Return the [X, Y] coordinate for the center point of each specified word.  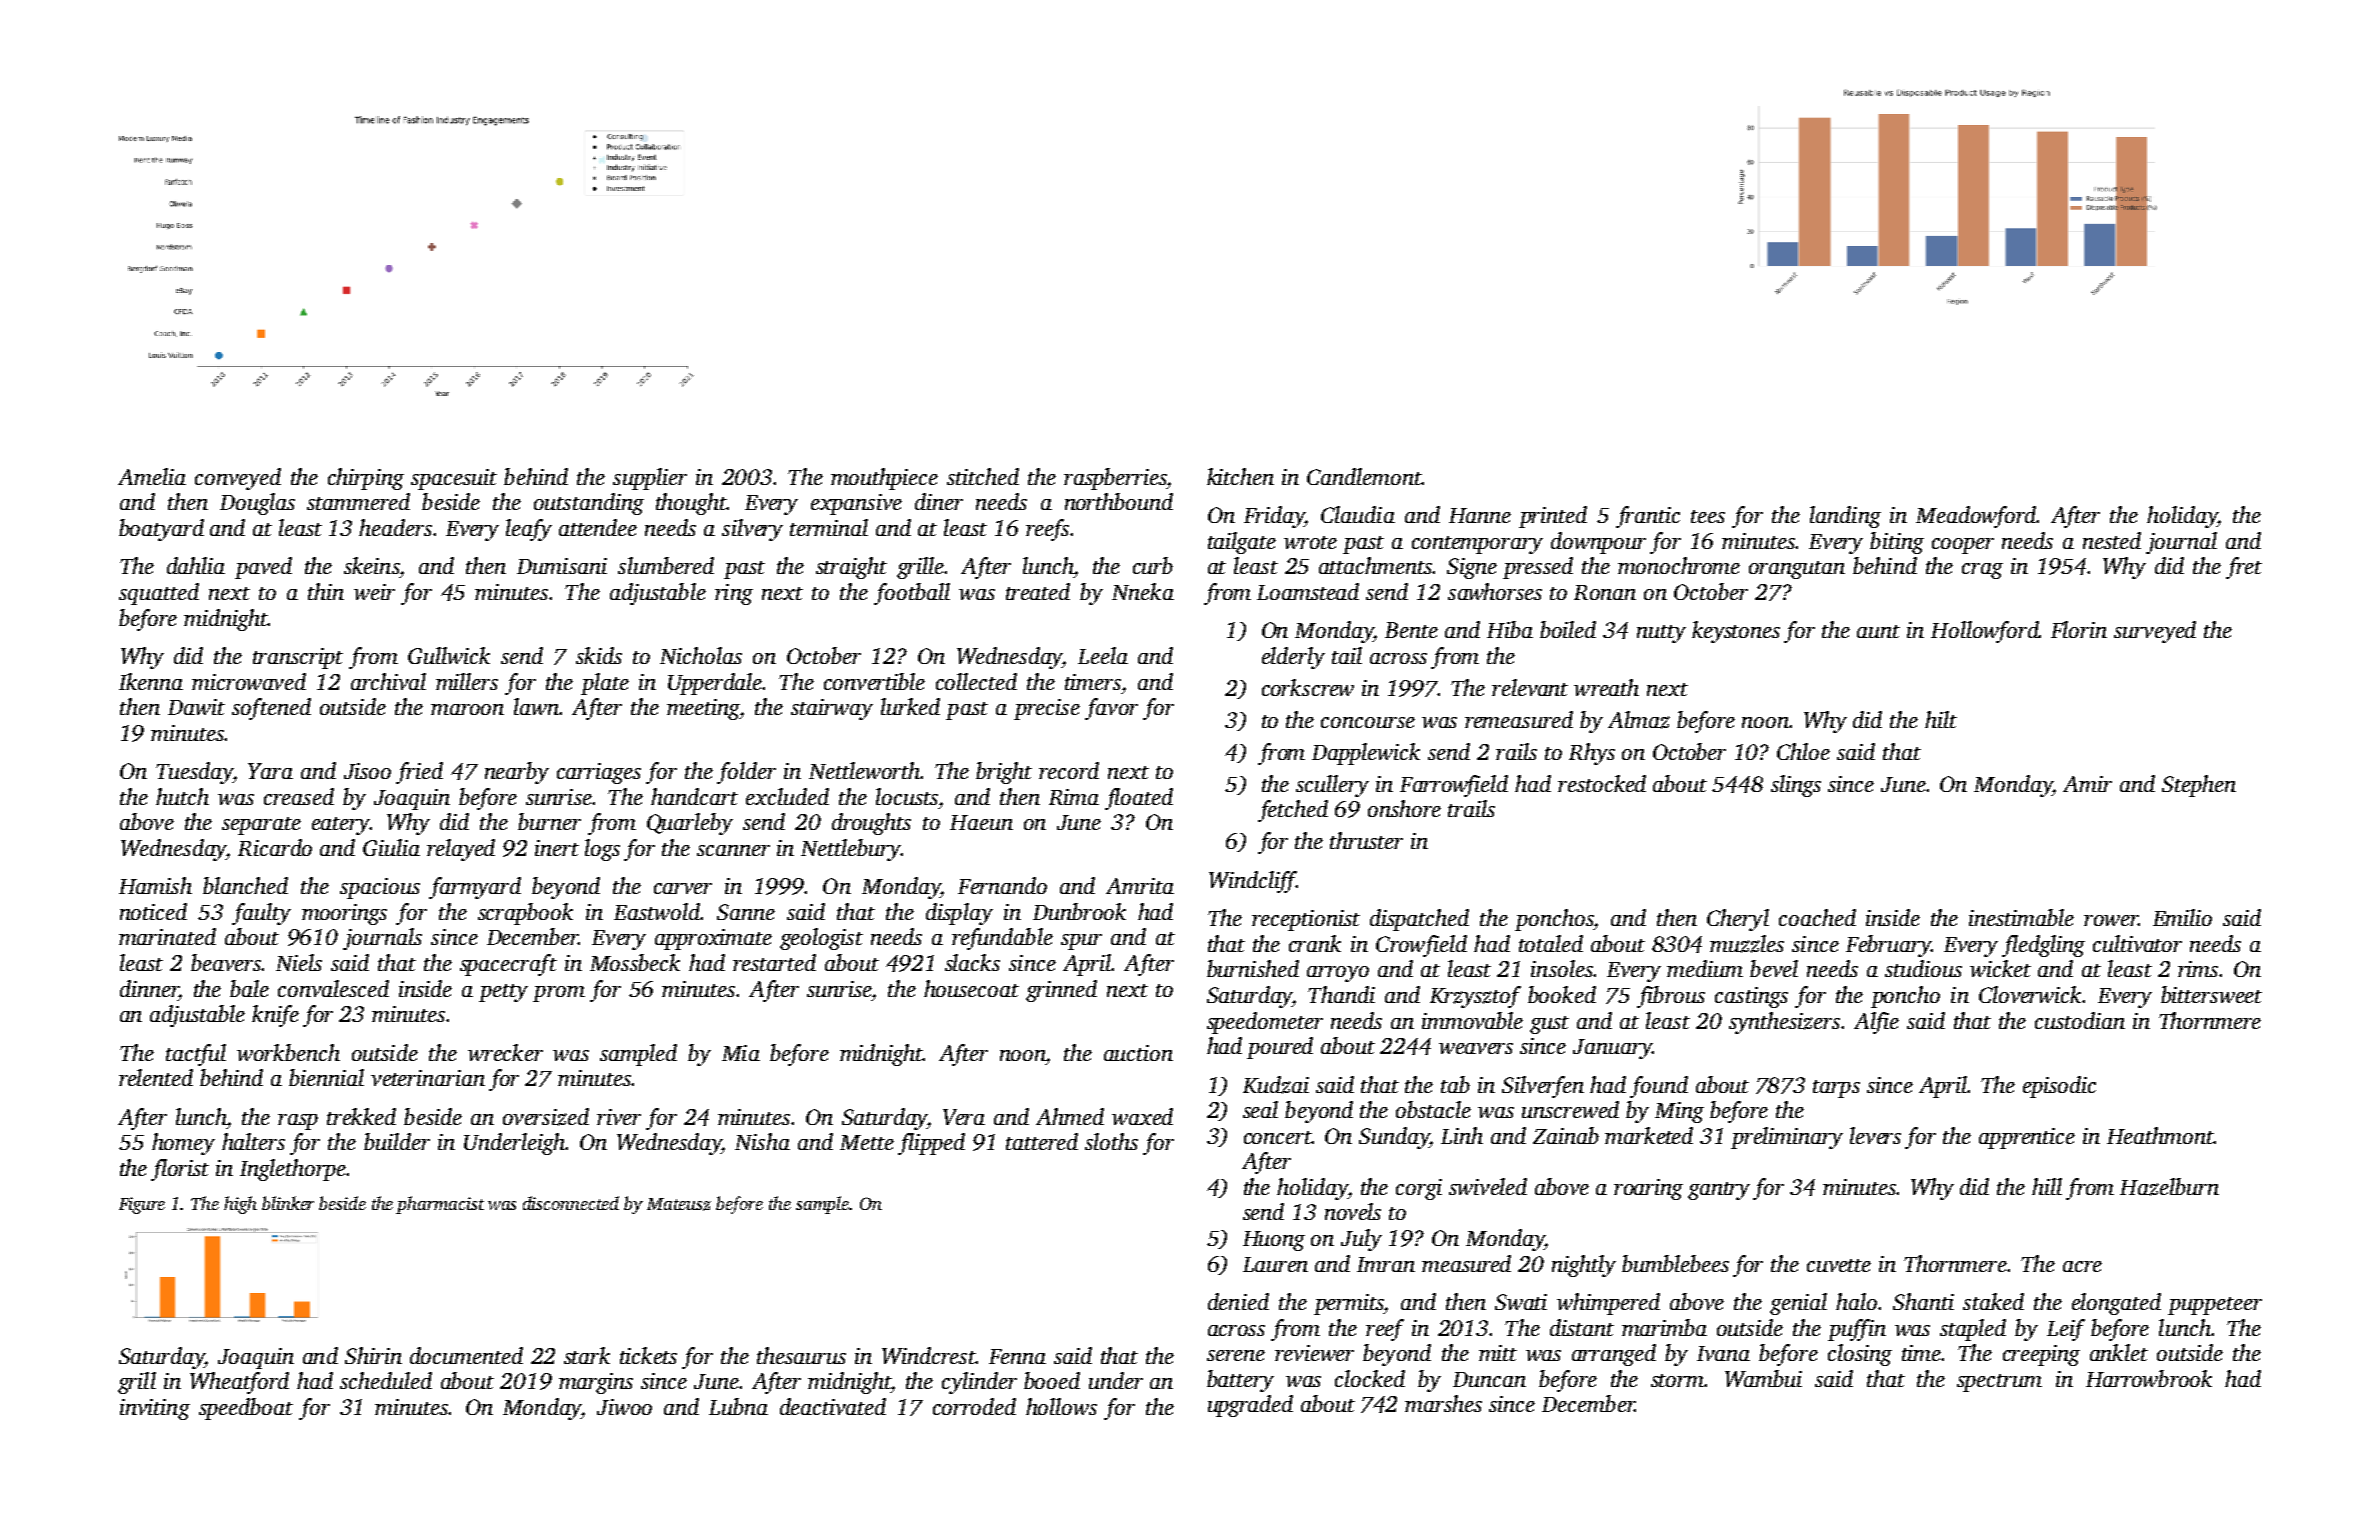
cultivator [2137, 943]
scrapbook [525, 914]
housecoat [971, 988]
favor [1111, 709]
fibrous [1671, 997]
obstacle [1433, 1109]
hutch [182, 796]
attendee [598, 527]
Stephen [2199, 786]
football [912, 594]
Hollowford [1985, 632]
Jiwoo [624, 1407]
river [619, 1117]
